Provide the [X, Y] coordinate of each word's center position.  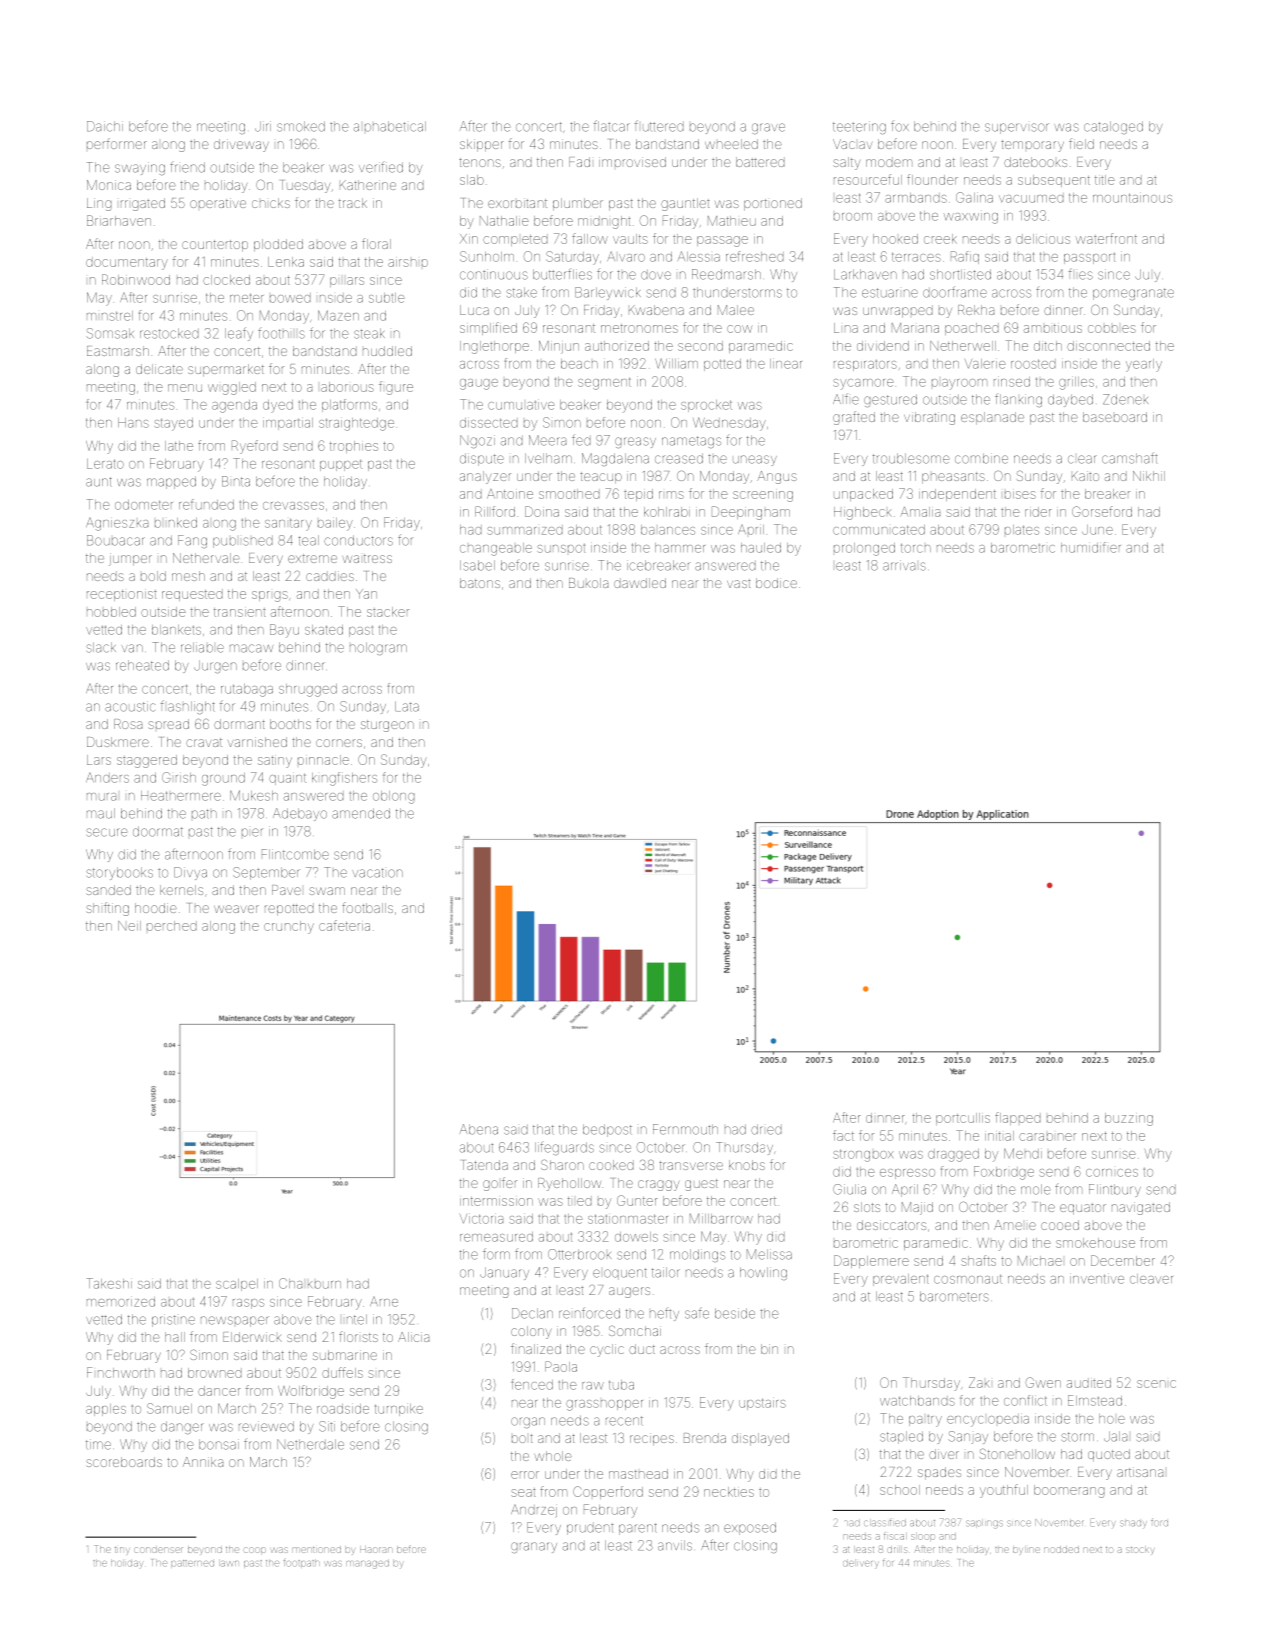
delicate [159, 369]
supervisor [1017, 128]
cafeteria [344, 925]
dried [766, 1129]
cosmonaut [968, 1279]
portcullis [963, 1119]
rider [1038, 512]
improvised [632, 162]
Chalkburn [310, 1283]
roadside [343, 1408]
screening [763, 496]
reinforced [589, 1313]
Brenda [705, 1438]
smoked [301, 126]
